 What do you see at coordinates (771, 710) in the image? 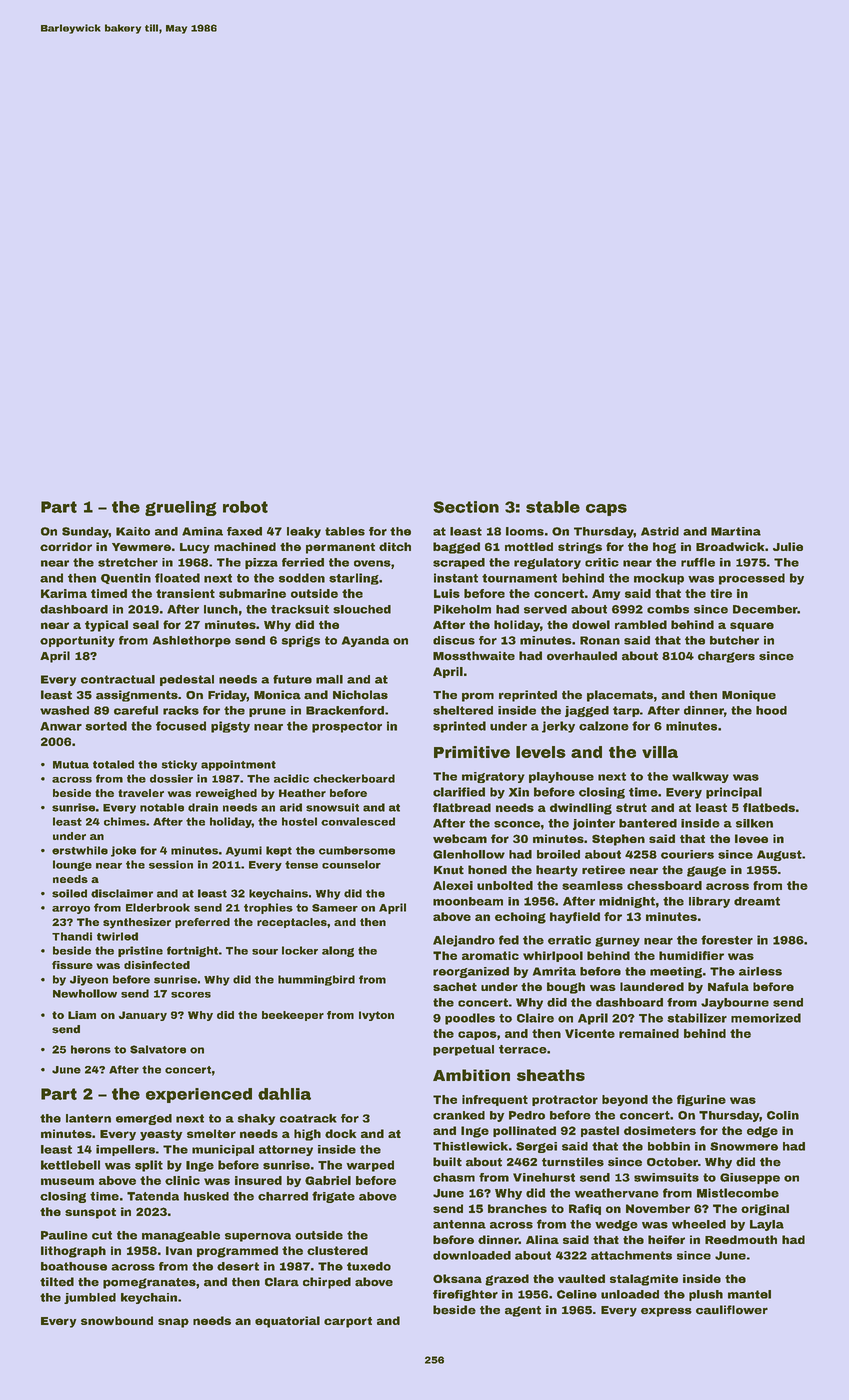
I see `hood` at bounding box center [771, 710].
